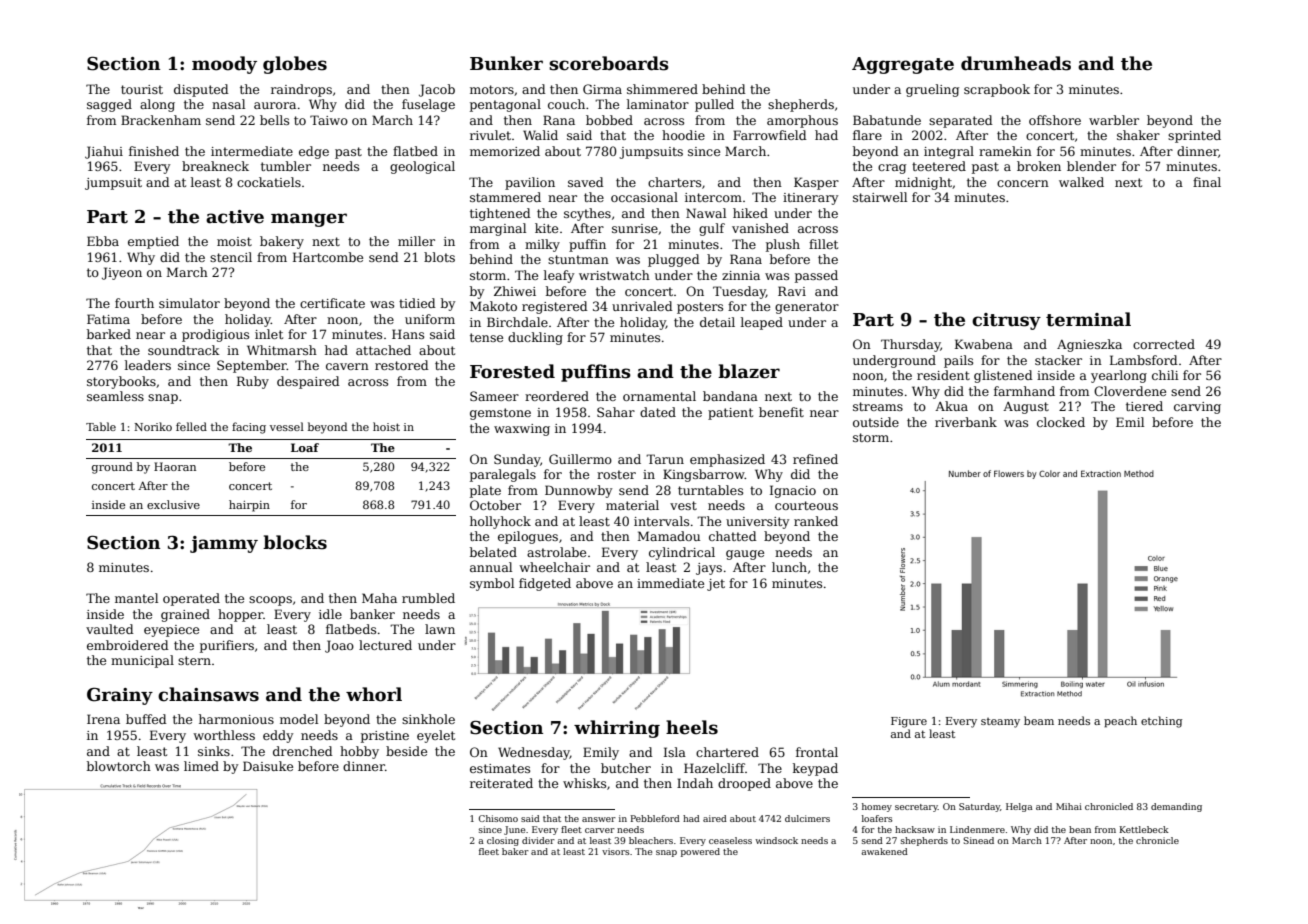  I want to click on awakened, so click(884, 851).
